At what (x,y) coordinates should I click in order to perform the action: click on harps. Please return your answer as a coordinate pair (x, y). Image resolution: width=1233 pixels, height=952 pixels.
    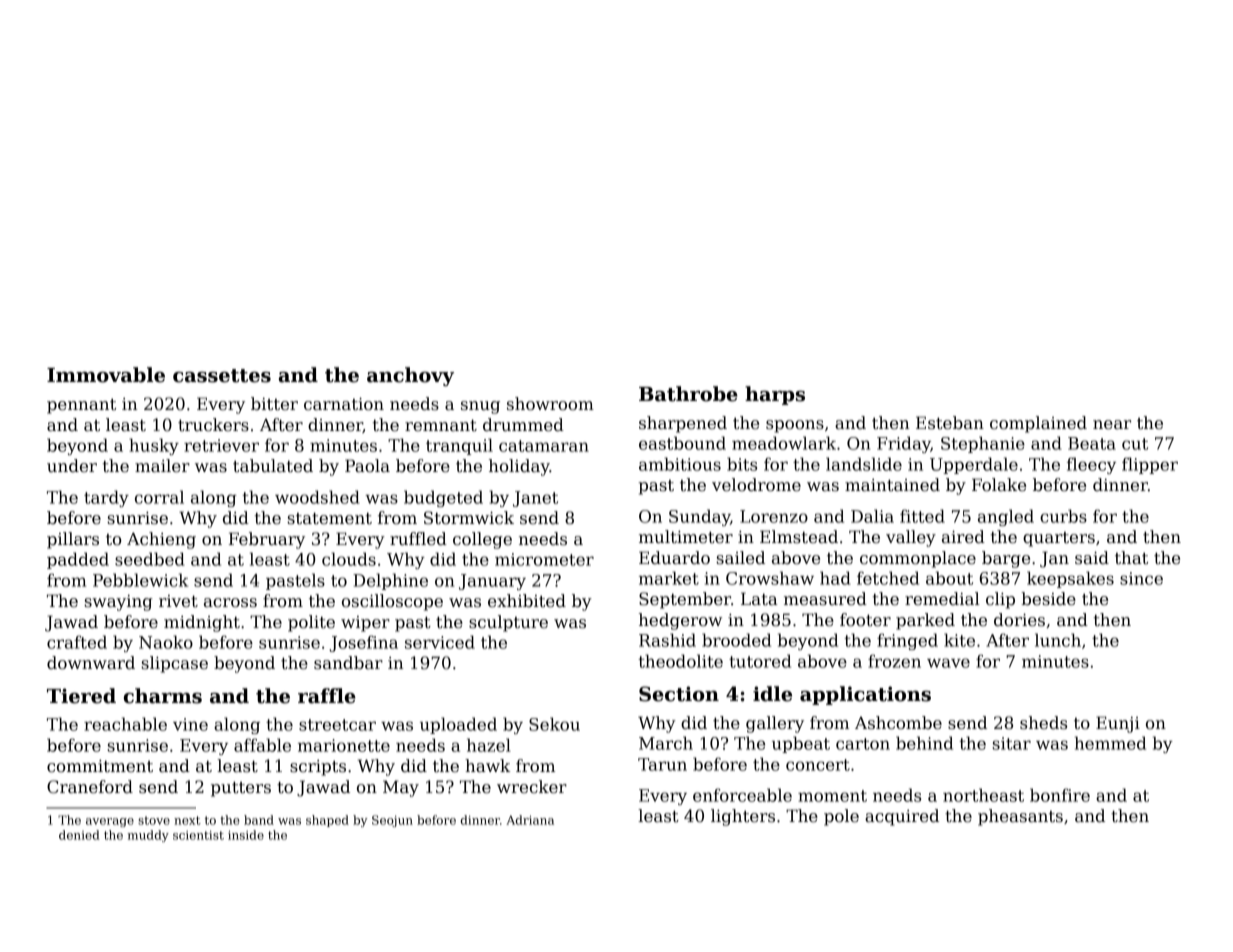
    Looking at the image, I should click on (775, 395).
